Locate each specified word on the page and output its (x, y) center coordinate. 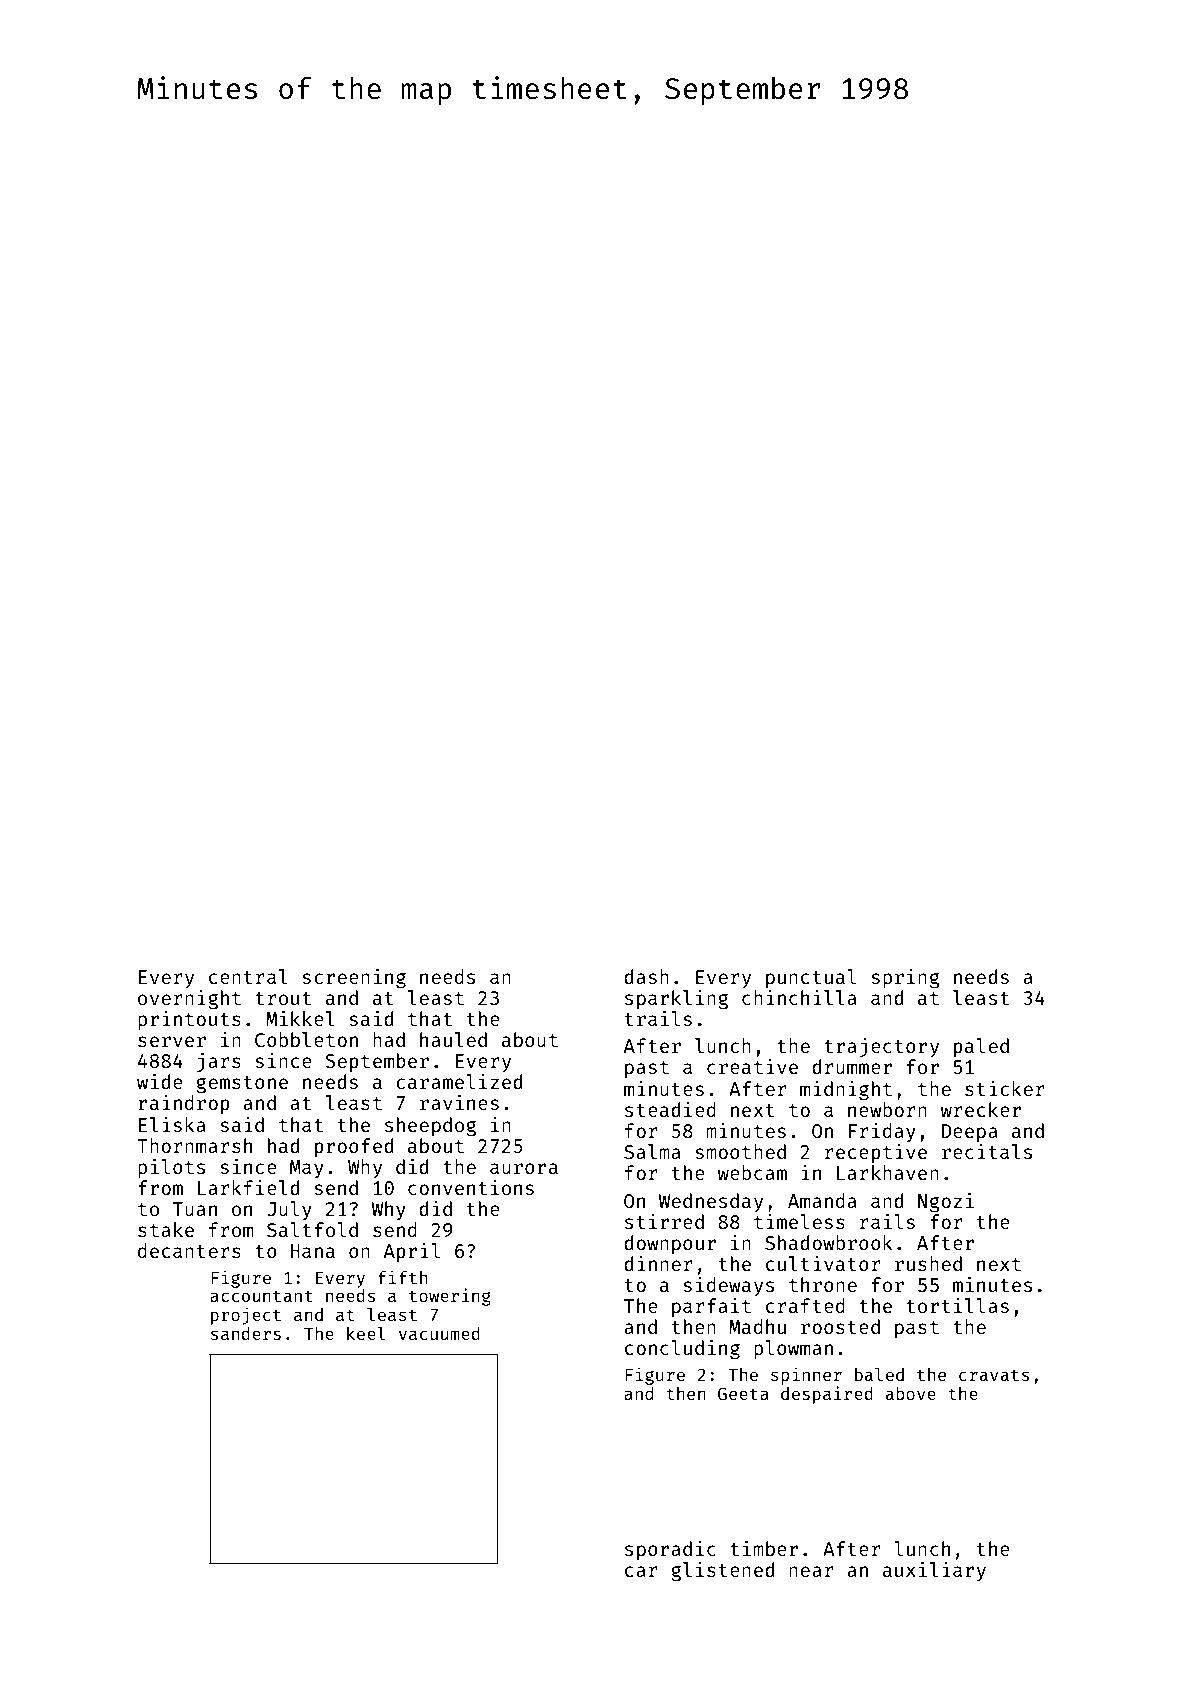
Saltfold (312, 1229)
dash (646, 976)
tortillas (957, 1305)
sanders (246, 1333)
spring (905, 979)
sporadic (670, 1550)
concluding (682, 1350)
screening (354, 979)
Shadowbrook (829, 1242)
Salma (652, 1151)
